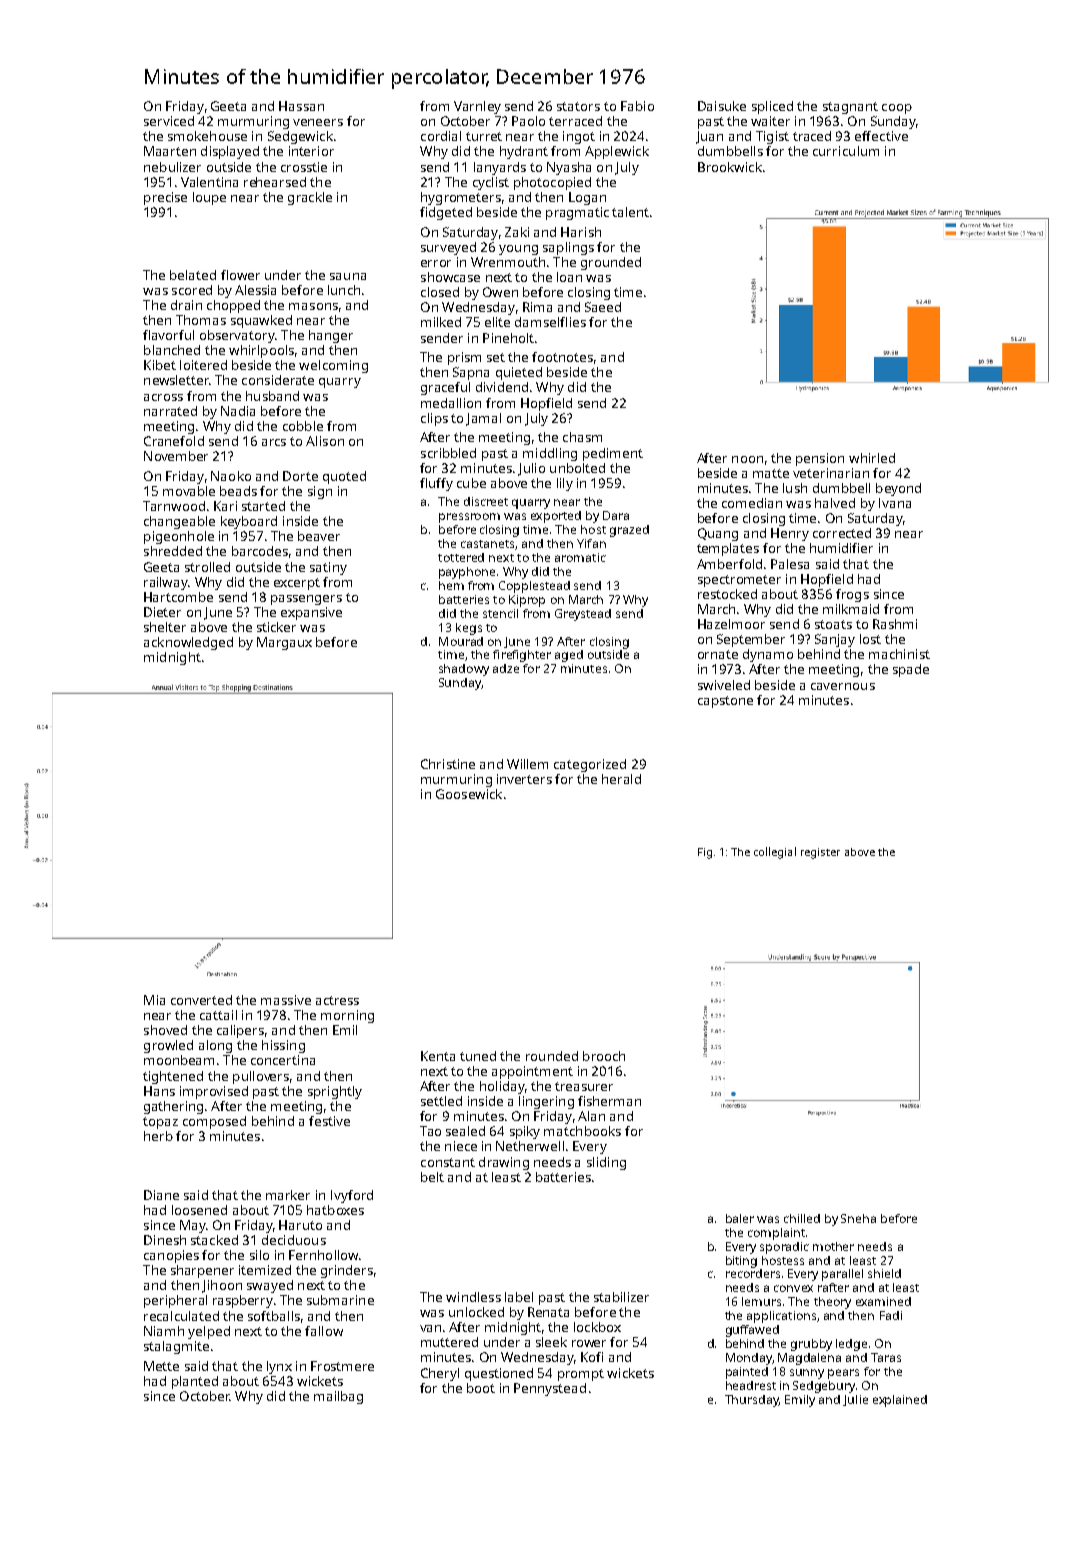 This image has width=1075, height=1557. What do you see at coordinates (174, 506) in the image?
I see `Tarnwood` at bounding box center [174, 506].
